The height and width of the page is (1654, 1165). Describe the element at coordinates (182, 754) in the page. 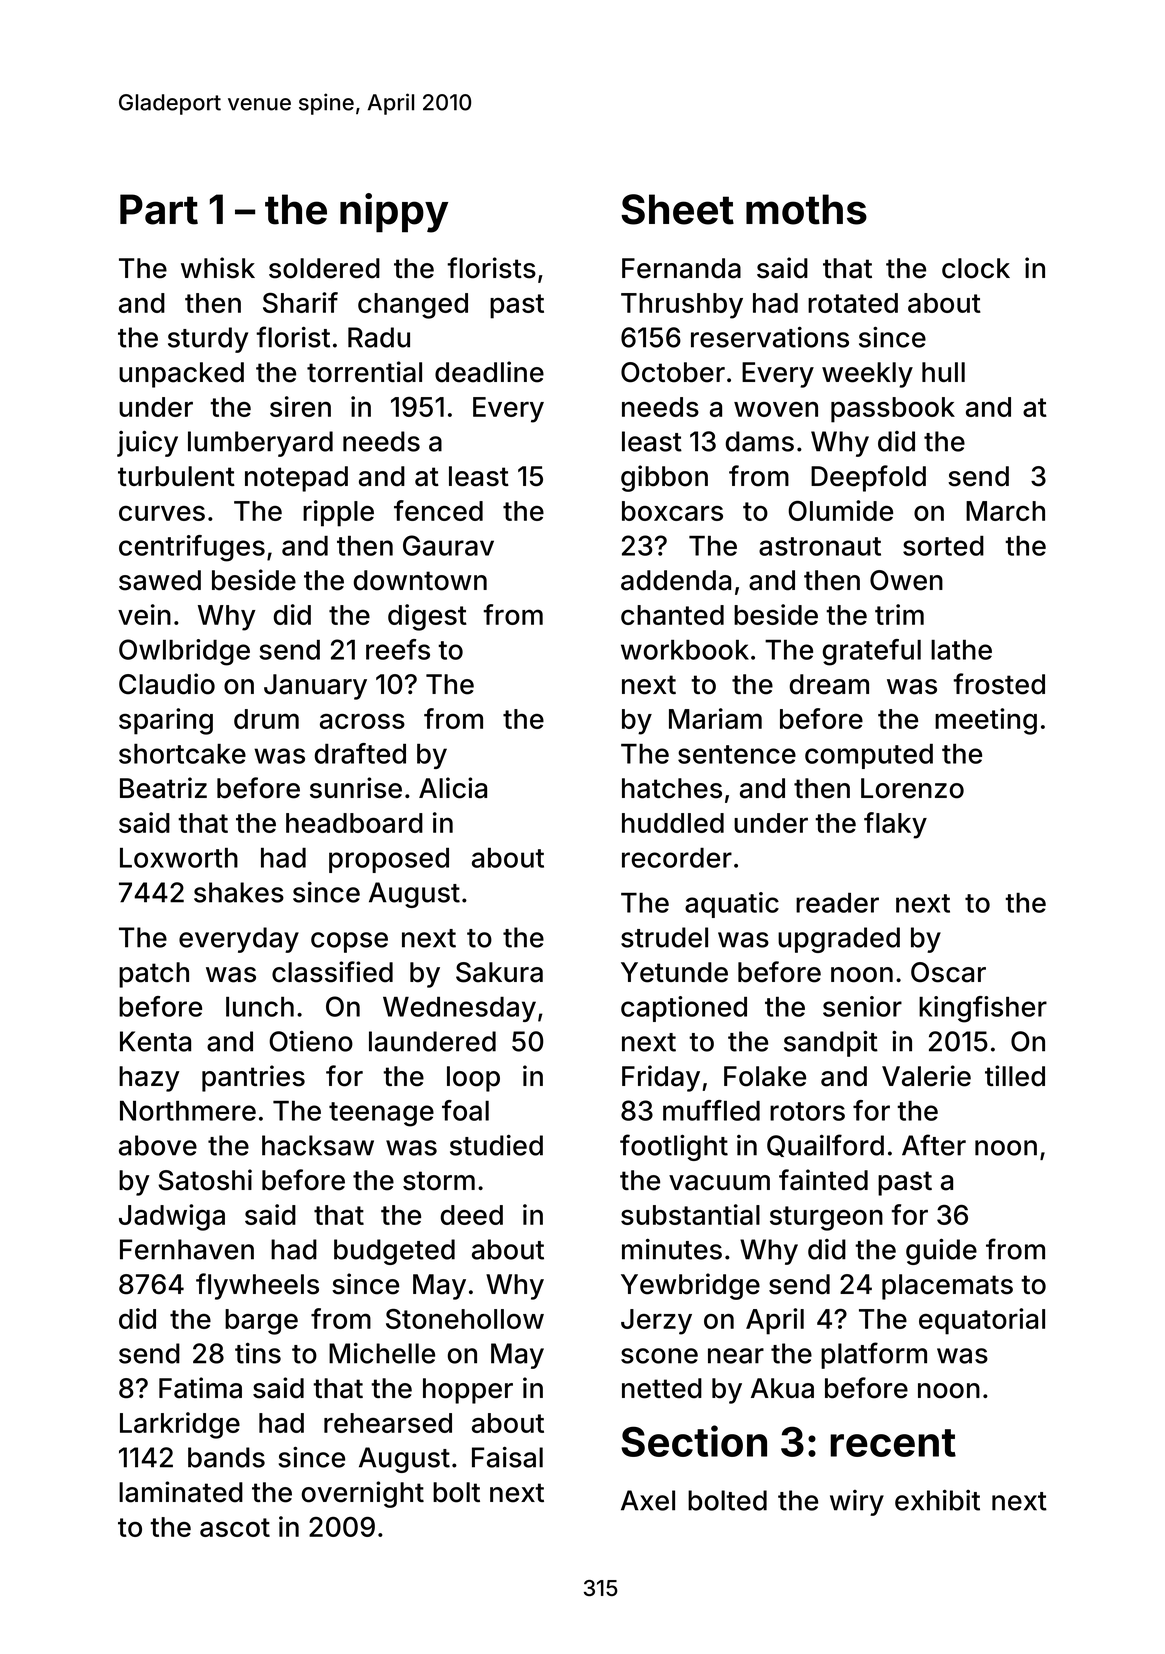

I see `shortcake` at that location.
